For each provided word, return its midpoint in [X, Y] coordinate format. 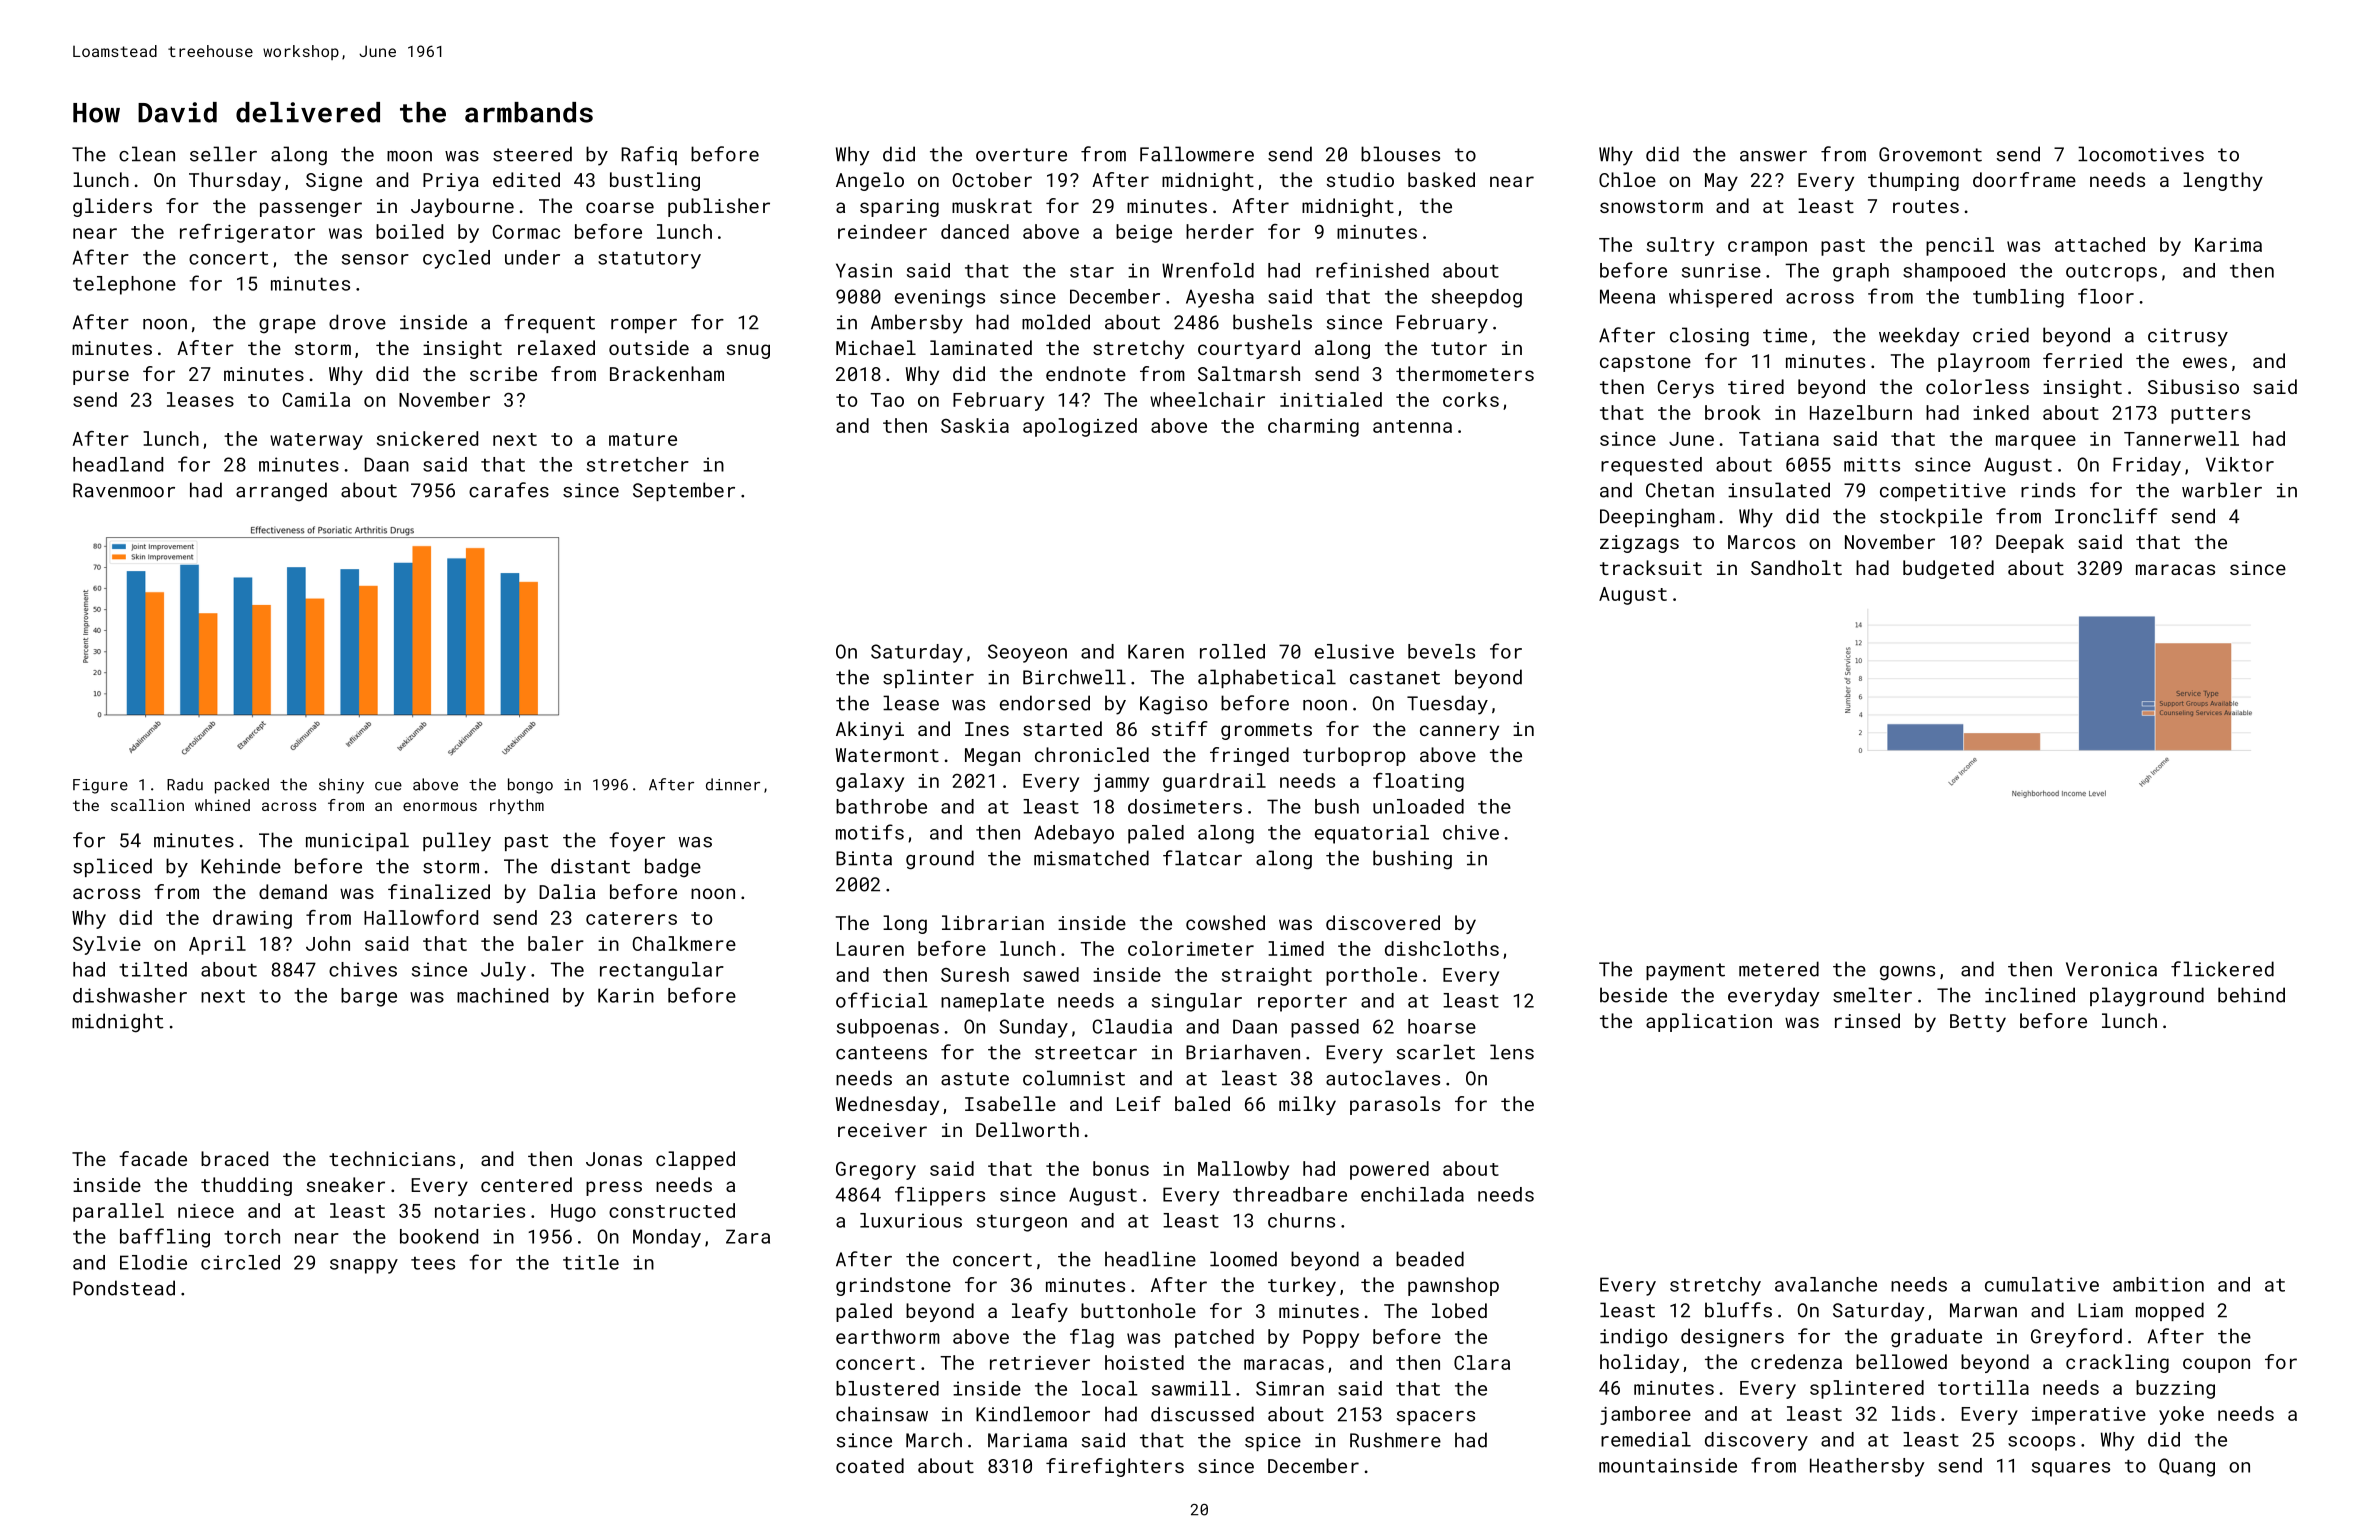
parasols [1395, 1105]
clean [147, 154]
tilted [153, 969]
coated [870, 1465]
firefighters [1115, 1467]
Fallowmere [1197, 154]
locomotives [2141, 154]
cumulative [2042, 1284]
